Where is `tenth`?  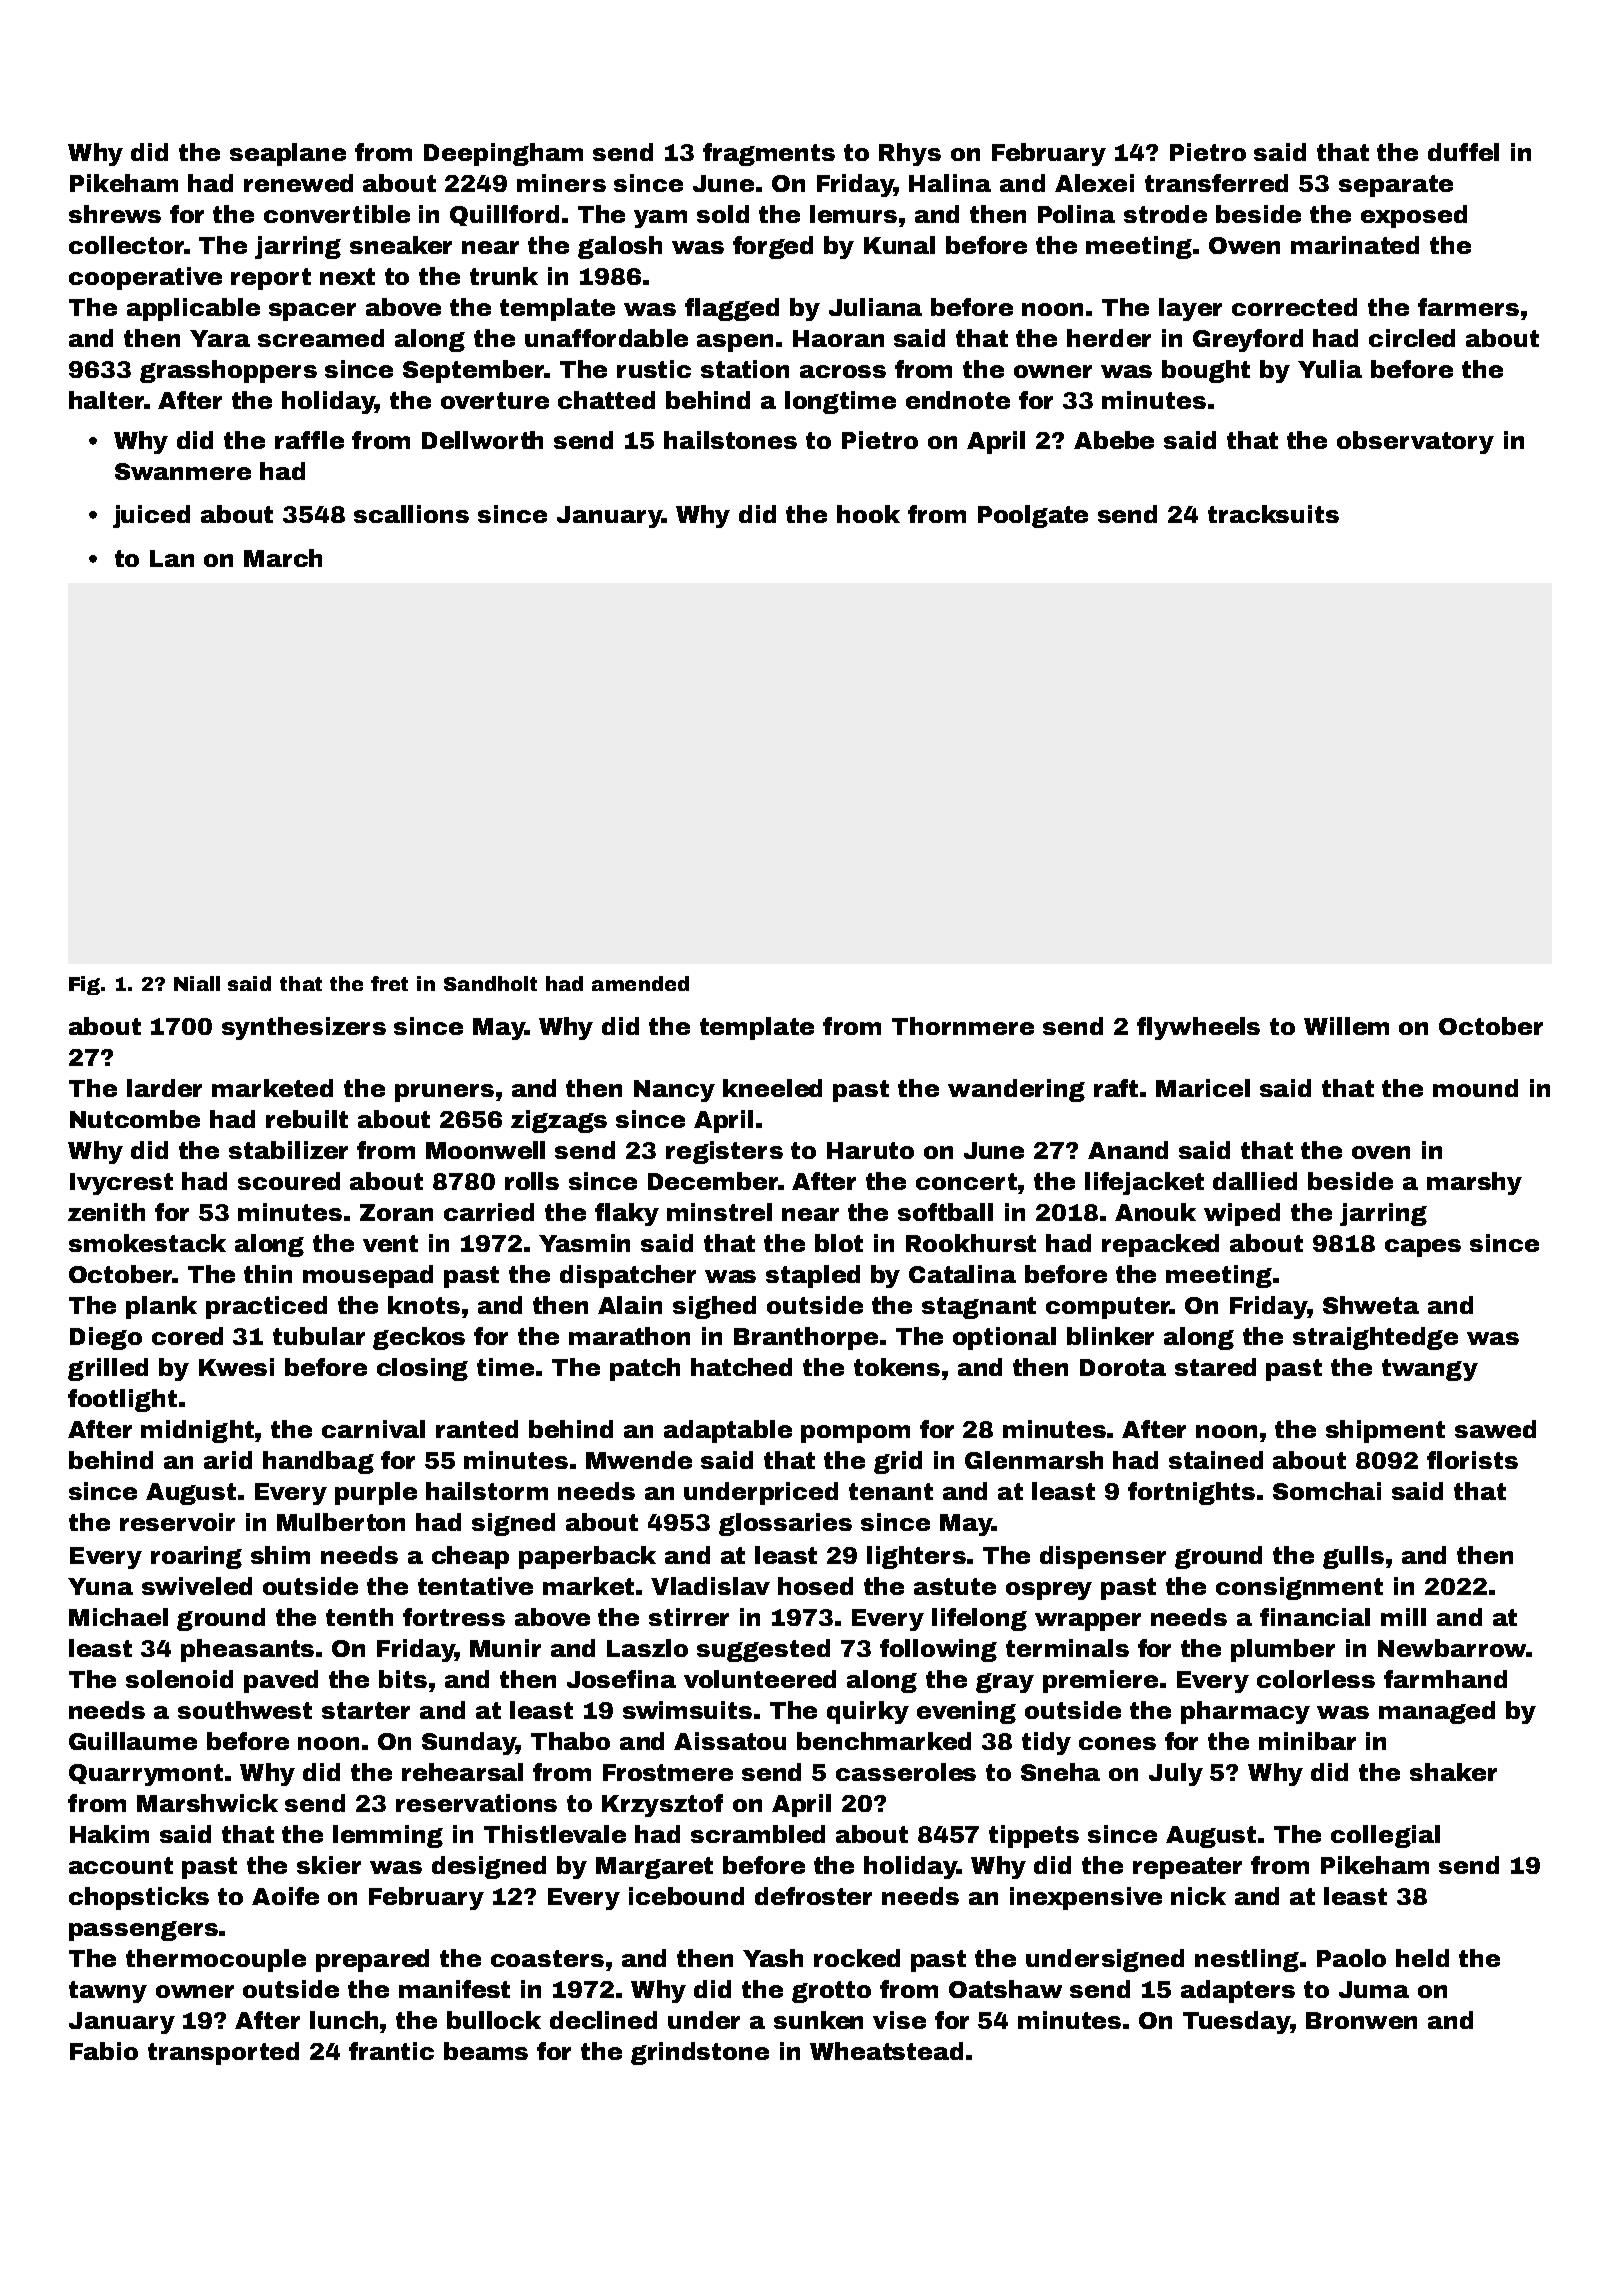
tenth is located at coordinates (359, 1617).
